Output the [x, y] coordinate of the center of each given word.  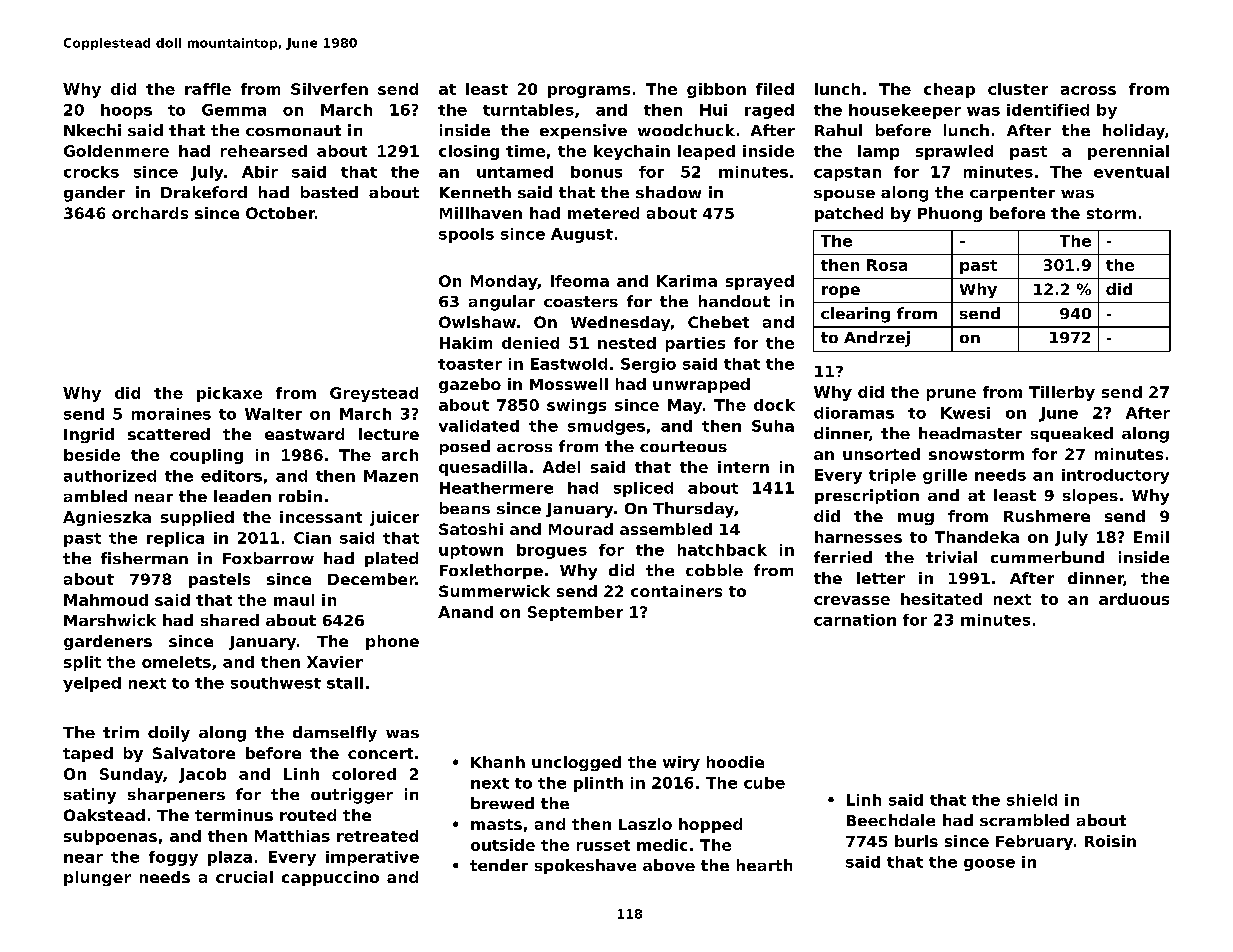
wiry [681, 763]
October [280, 213]
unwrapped [701, 385]
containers [676, 591]
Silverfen [329, 89]
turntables [528, 110]
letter [881, 578]
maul [294, 600]
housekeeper [905, 111]
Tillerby [1062, 393]
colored [364, 774]
